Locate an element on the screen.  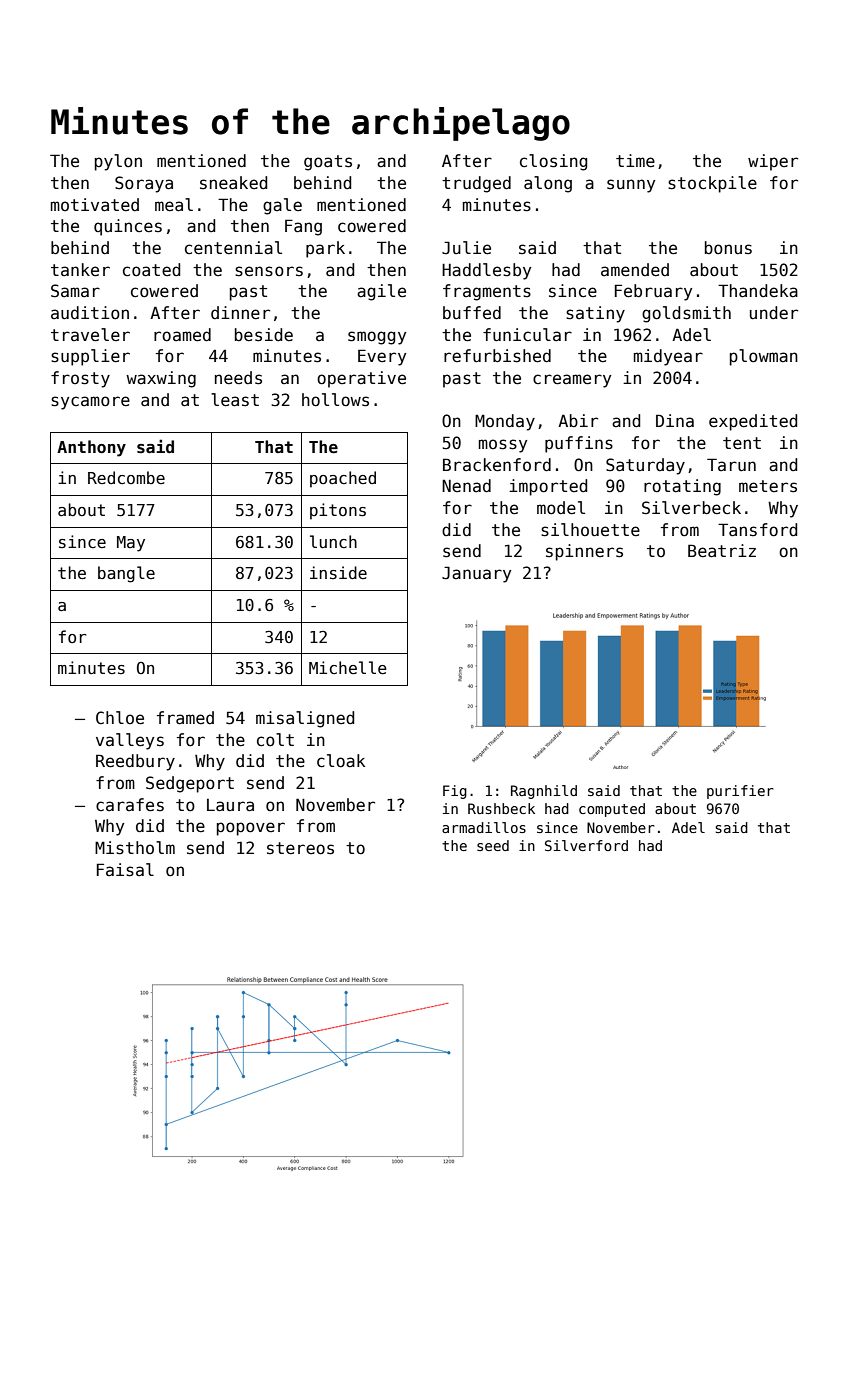
meal is located at coordinates (174, 205).
